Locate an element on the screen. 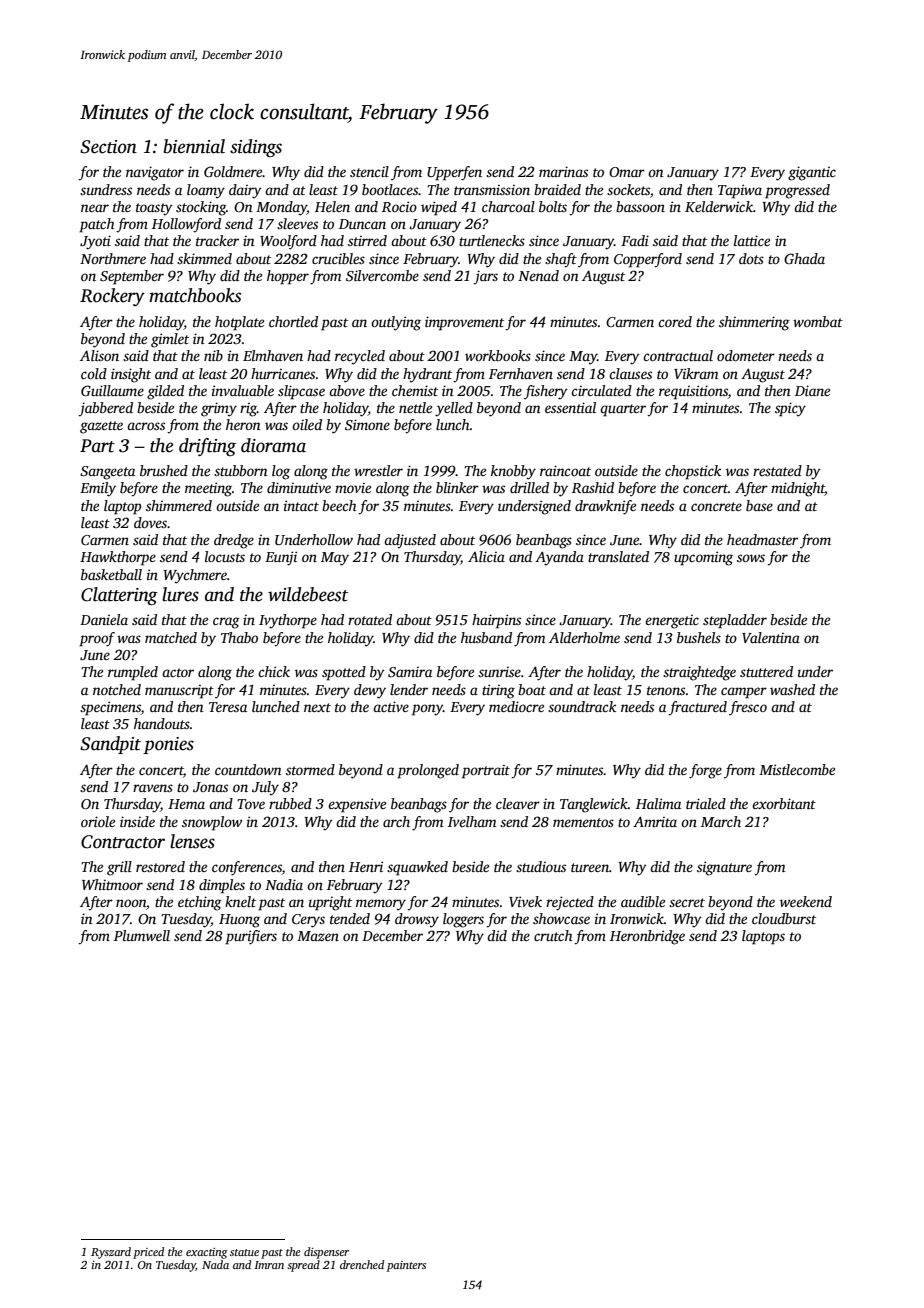 This screenshot has height=1308, width=924. gigantic is located at coordinates (812, 173).
